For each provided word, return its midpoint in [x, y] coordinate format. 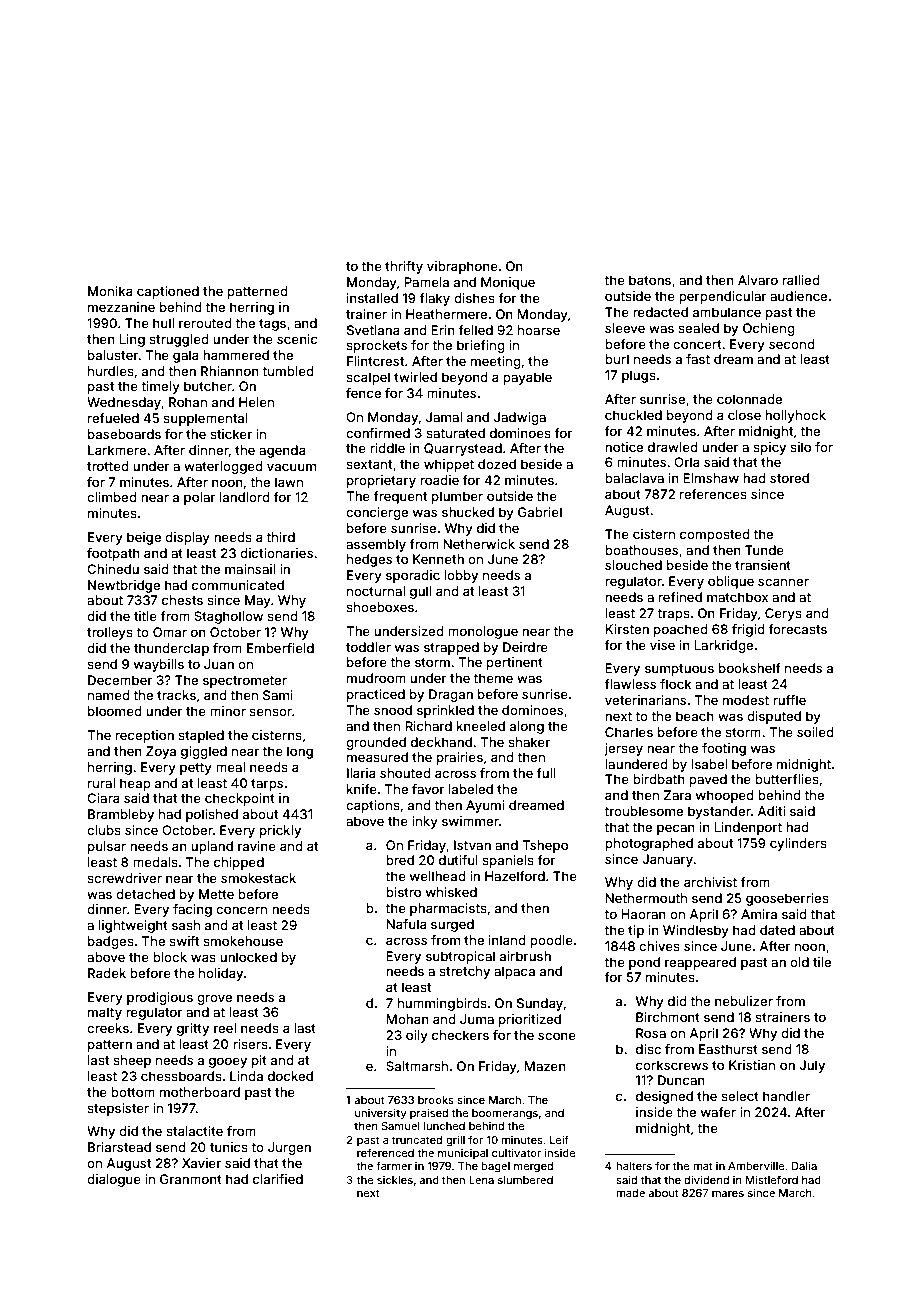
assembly [376, 545]
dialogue [114, 1180]
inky [425, 822]
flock [676, 684]
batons [650, 280]
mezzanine [121, 307]
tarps [267, 785]
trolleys [110, 633]
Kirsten [627, 629]
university [381, 1114]
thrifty [404, 267]
